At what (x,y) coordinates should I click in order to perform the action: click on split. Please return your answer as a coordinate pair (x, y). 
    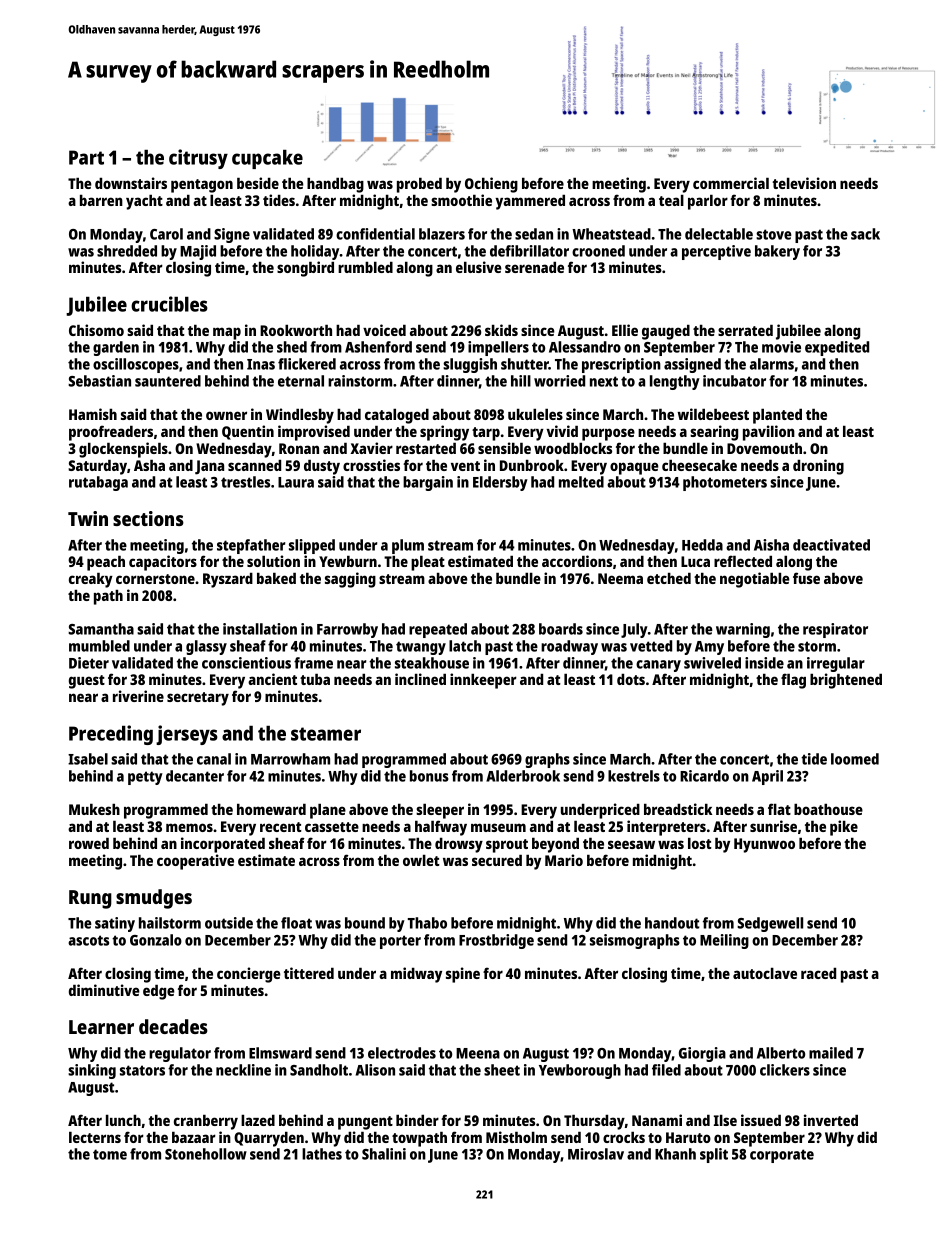
    Looking at the image, I should click on (714, 1155).
